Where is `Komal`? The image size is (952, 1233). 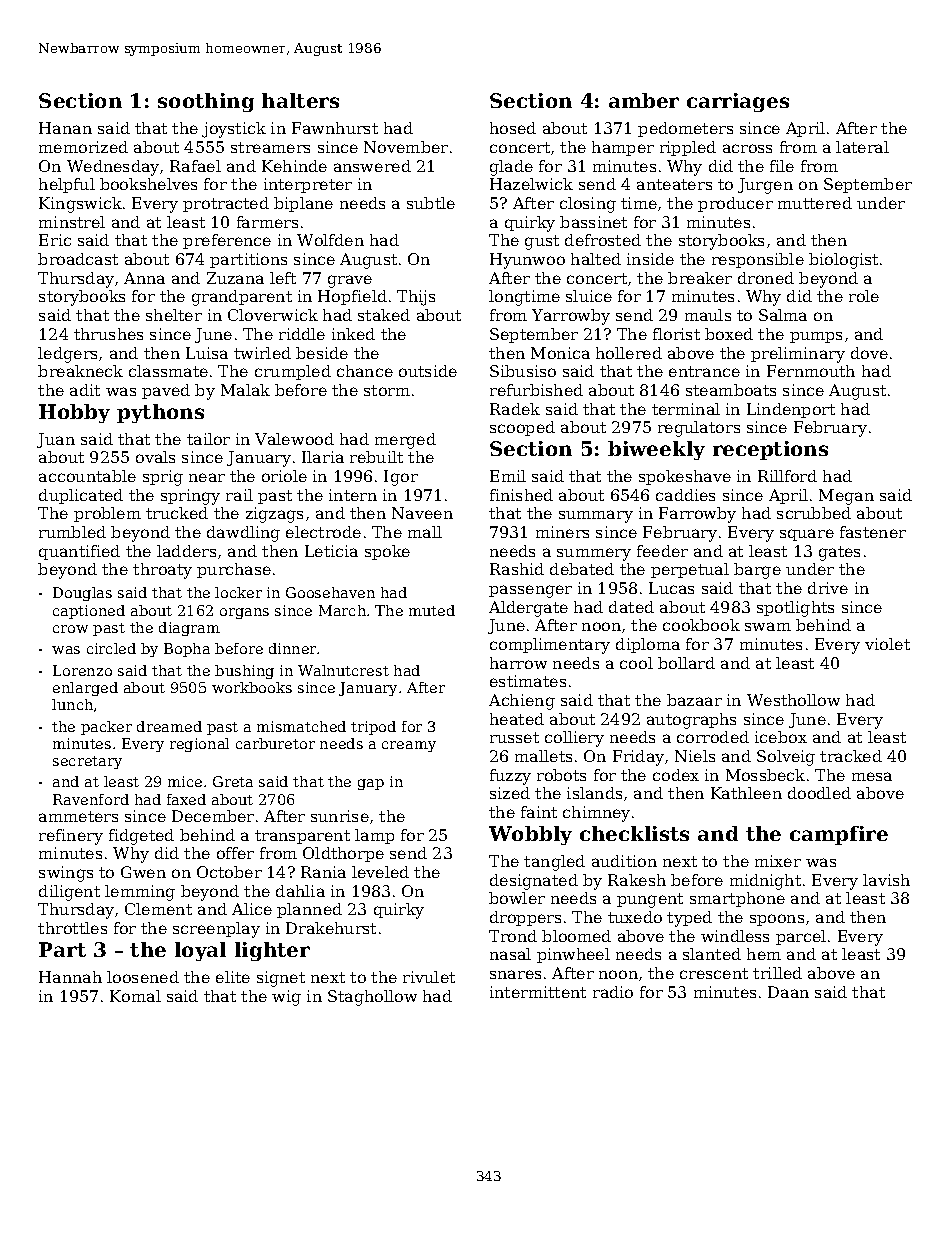 Komal is located at coordinates (135, 996).
